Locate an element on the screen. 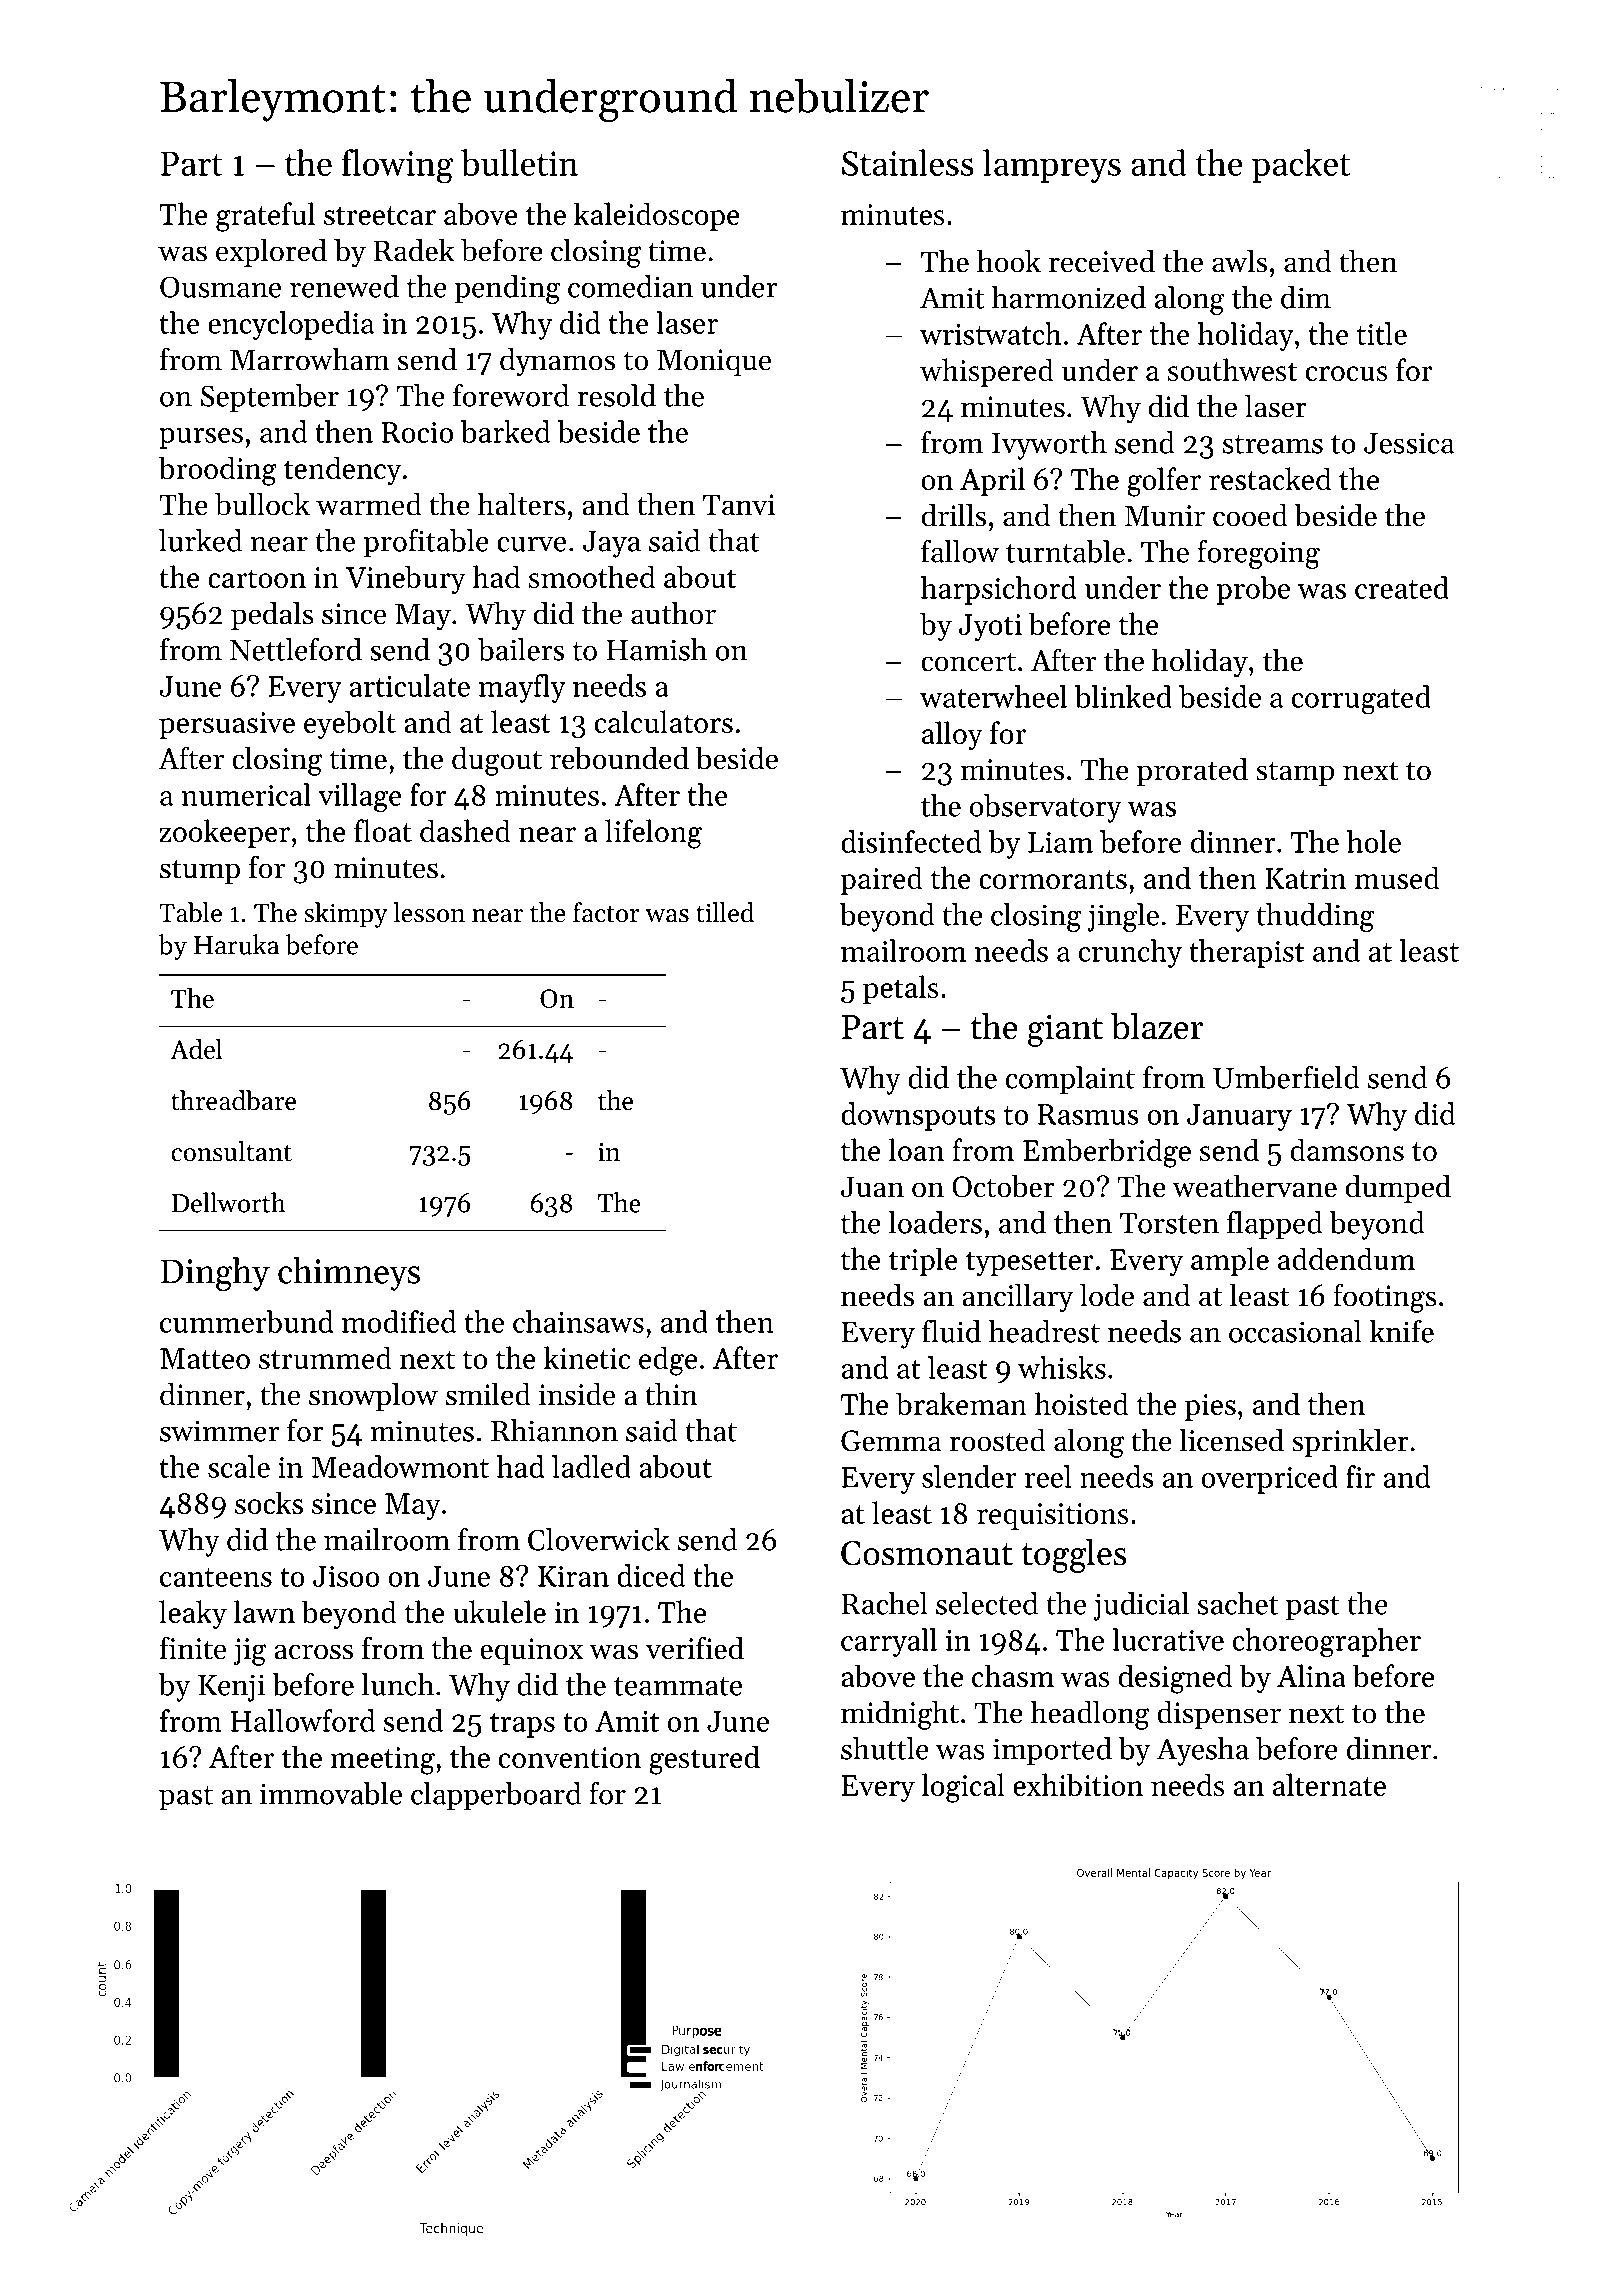  Torsten is located at coordinates (1169, 1223).
